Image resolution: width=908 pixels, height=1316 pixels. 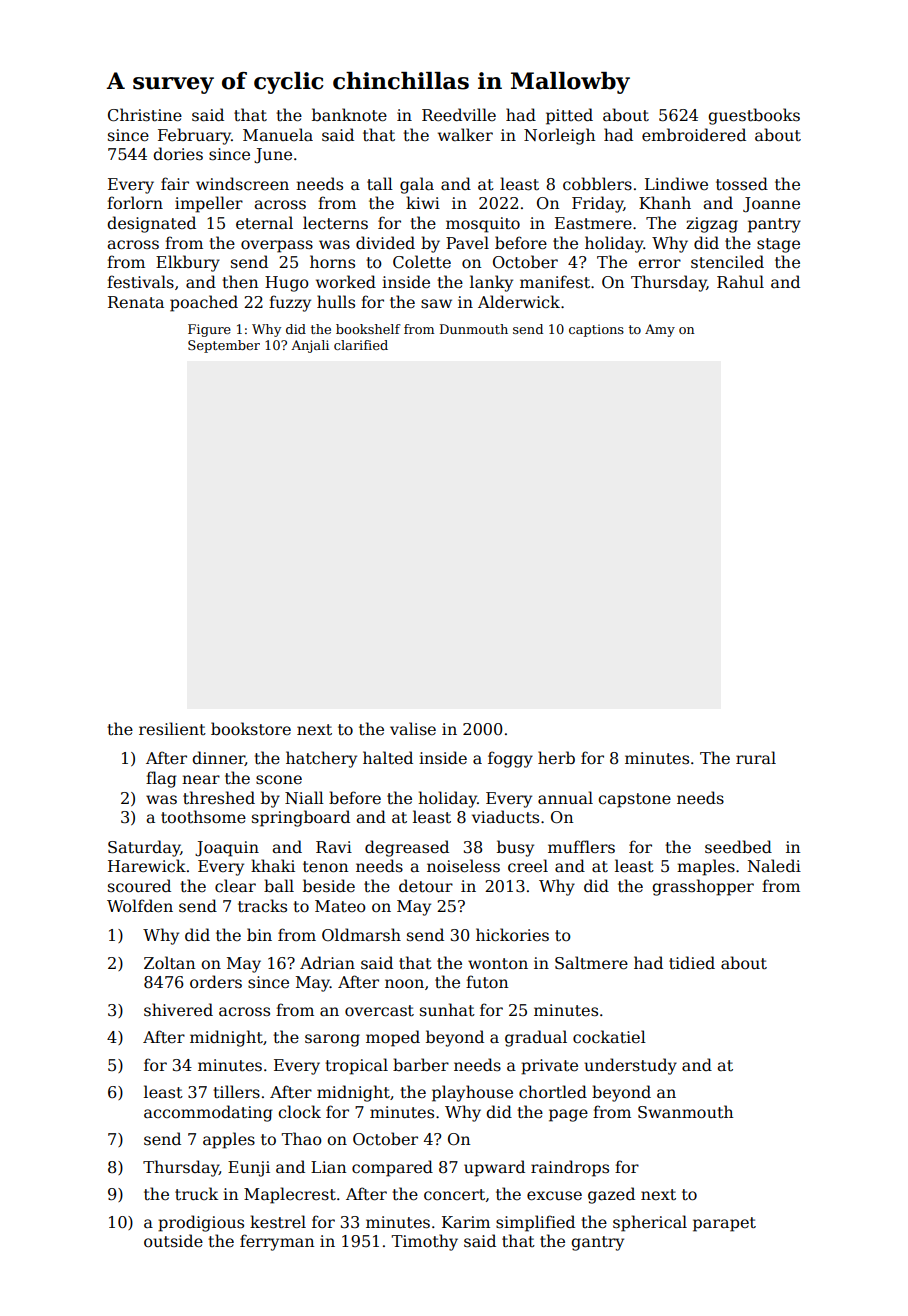 I want to click on Timothy, so click(x=424, y=1242).
